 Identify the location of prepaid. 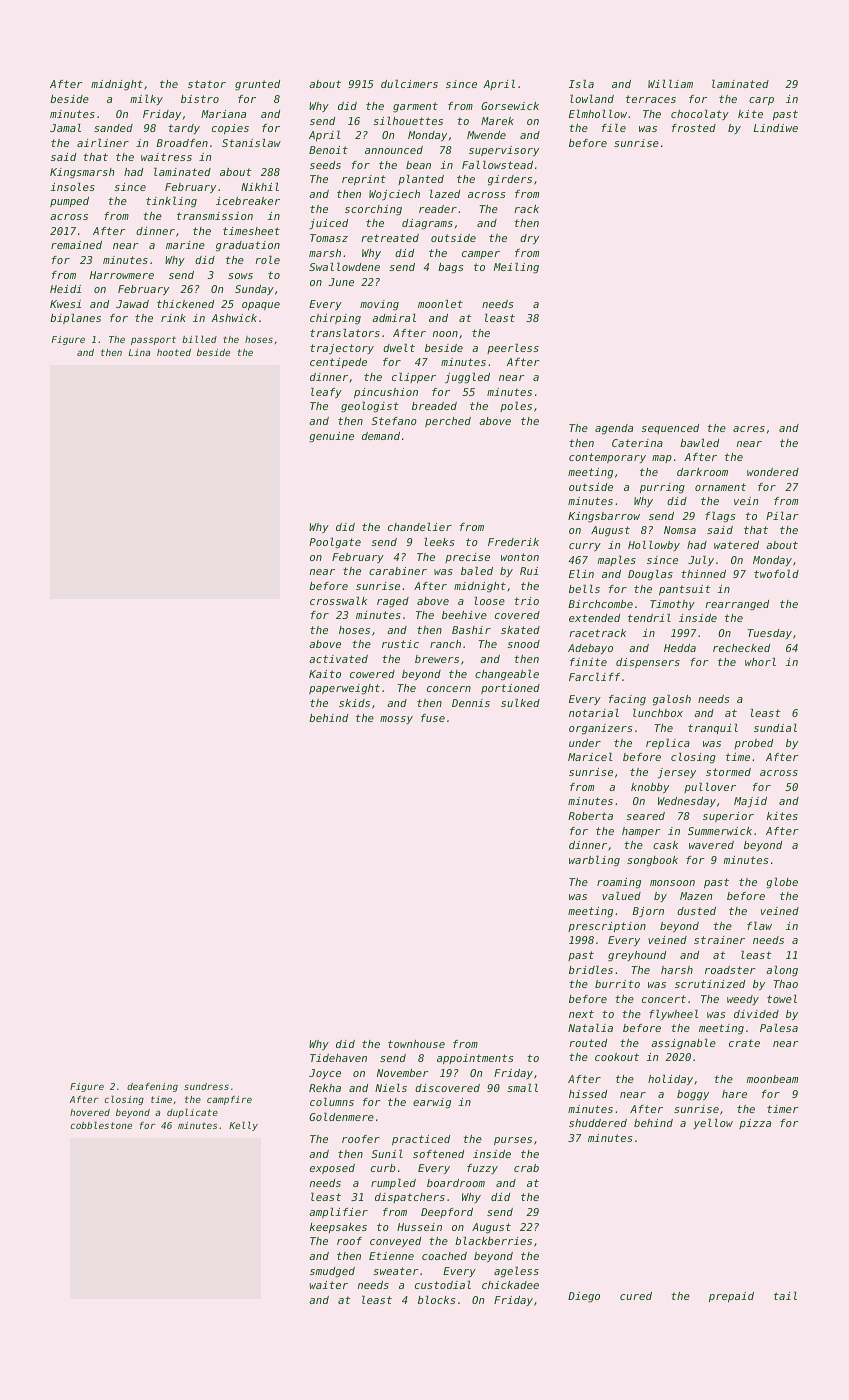
(731, 1297).
